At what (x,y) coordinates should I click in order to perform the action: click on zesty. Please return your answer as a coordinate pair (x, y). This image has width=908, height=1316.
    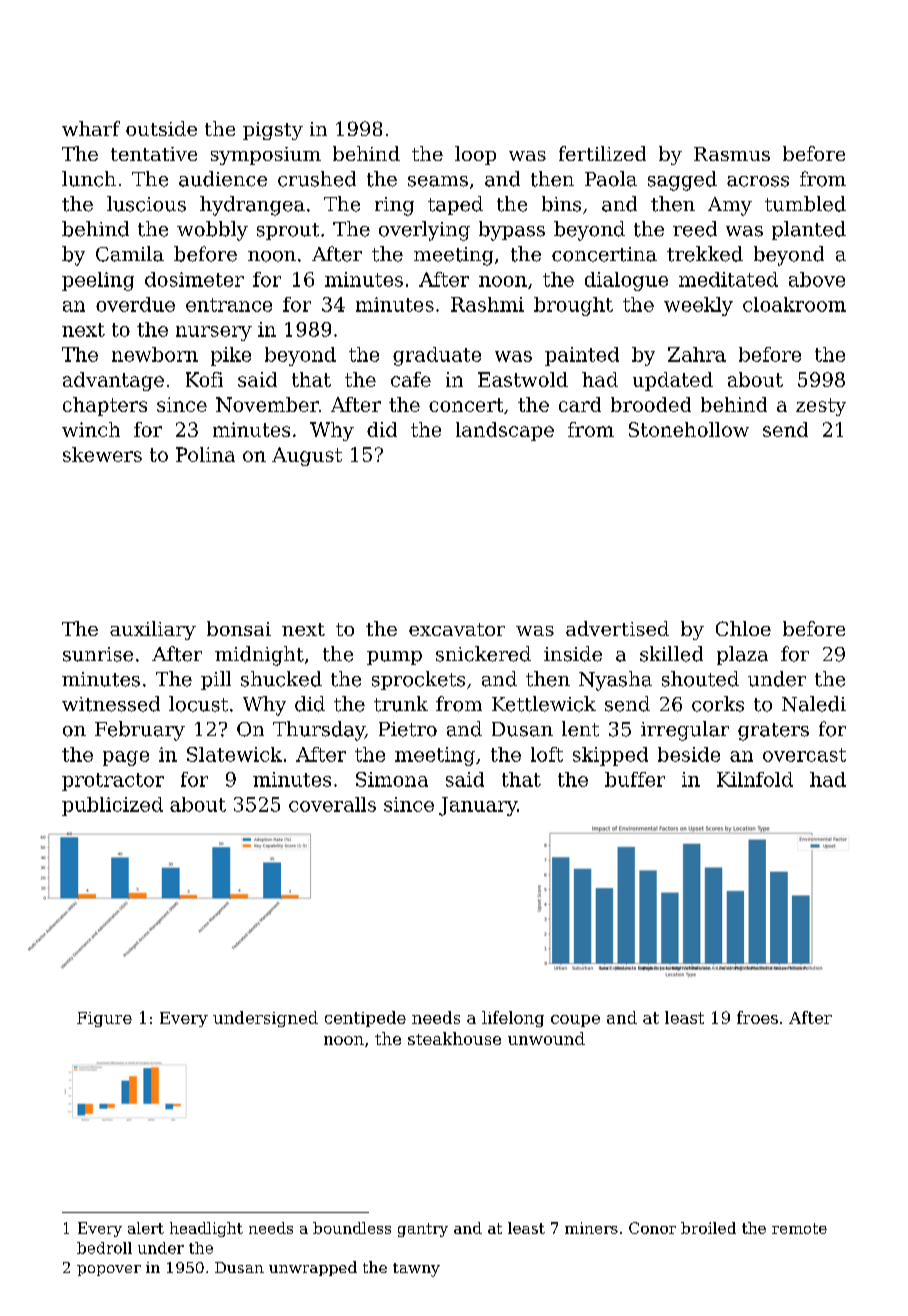
    Looking at the image, I should click on (821, 407).
